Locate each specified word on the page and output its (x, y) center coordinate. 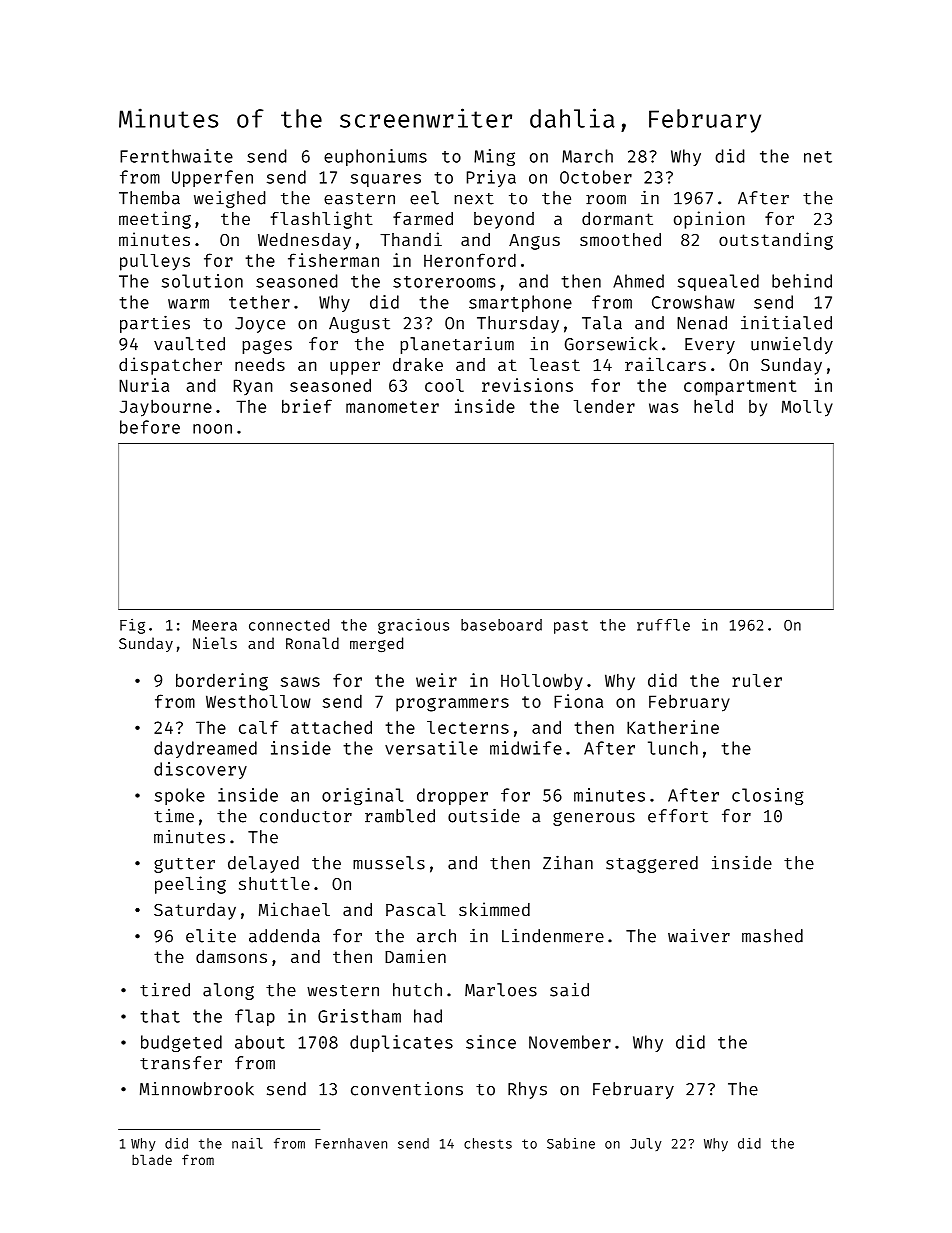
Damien (415, 956)
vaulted (189, 344)
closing (767, 796)
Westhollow (258, 701)
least (555, 364)
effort (678, 816)
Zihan (568, 862)
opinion (709, 220)
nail (247, 1143)
